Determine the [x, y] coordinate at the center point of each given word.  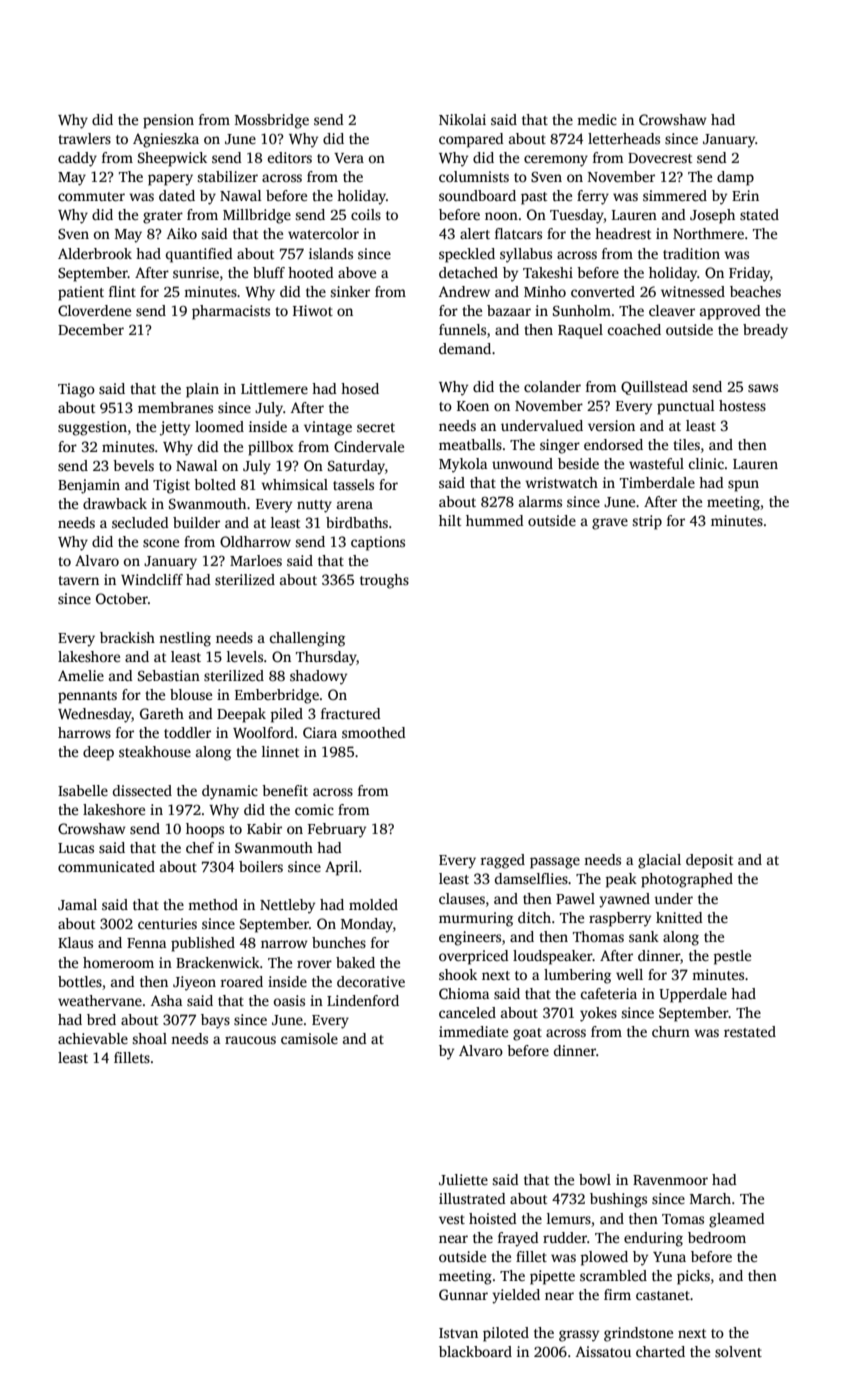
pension [168, 121]
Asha [167, 1000]
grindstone [638, 1334]
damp [735, 178]
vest [452, 1219]
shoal [150, 1038]
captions [378, 543]
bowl [595, 1179]
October [122, 598]
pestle [732, 957]
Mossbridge [272, 121]
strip [647, 522]
